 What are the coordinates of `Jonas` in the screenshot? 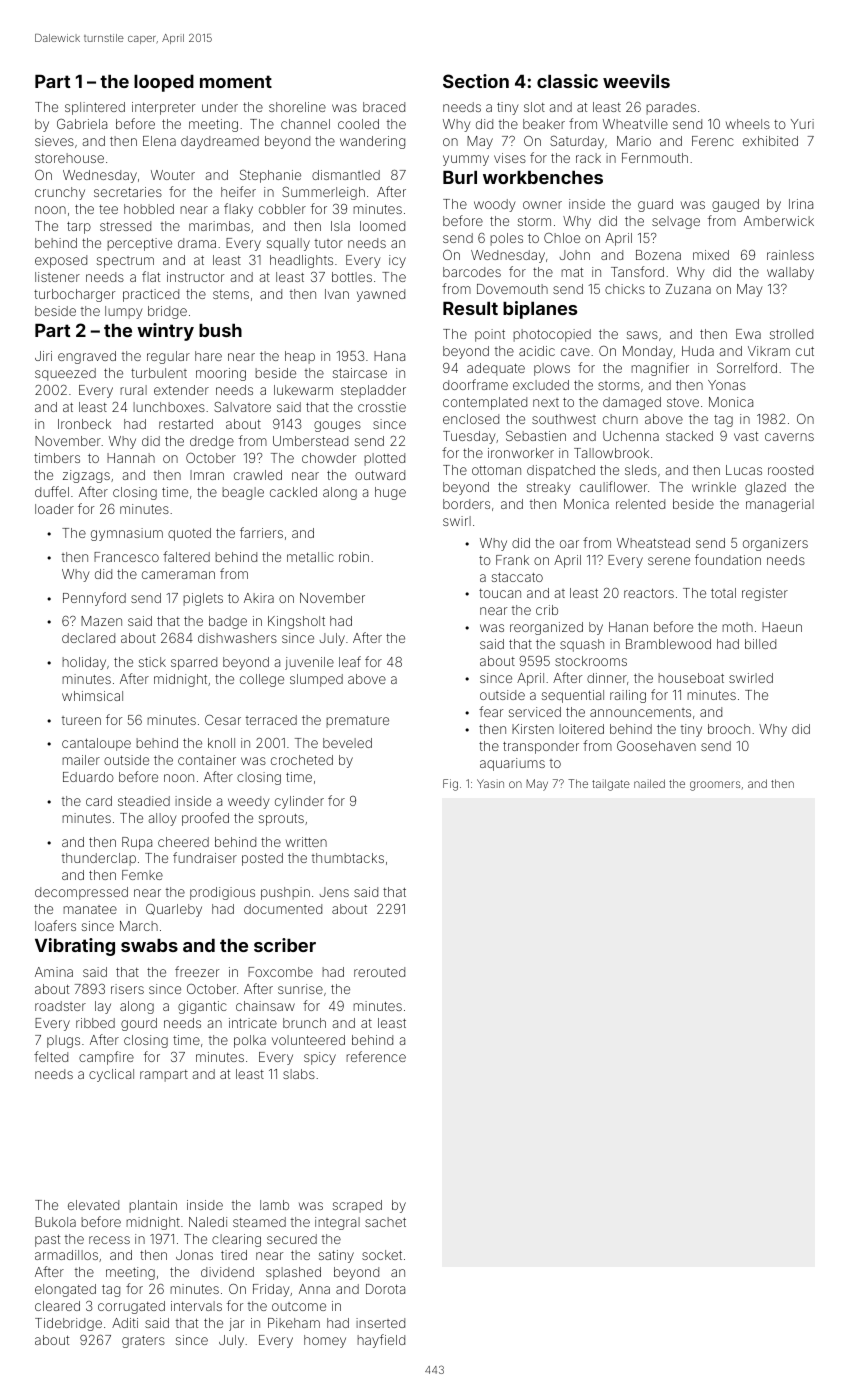 It's located at (194, 1255).
